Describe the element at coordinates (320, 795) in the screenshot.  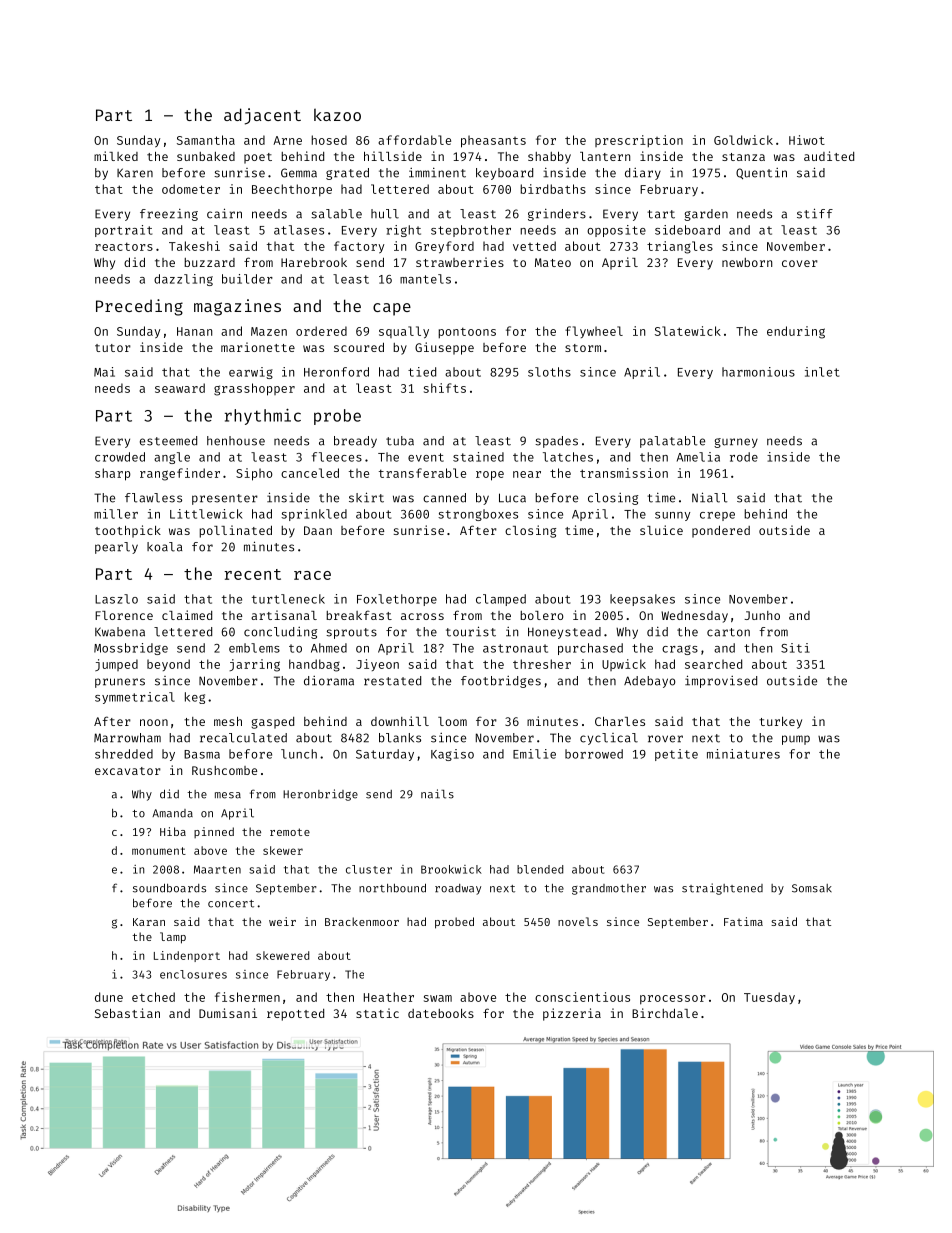
I see `Heronbridge` at that location.
